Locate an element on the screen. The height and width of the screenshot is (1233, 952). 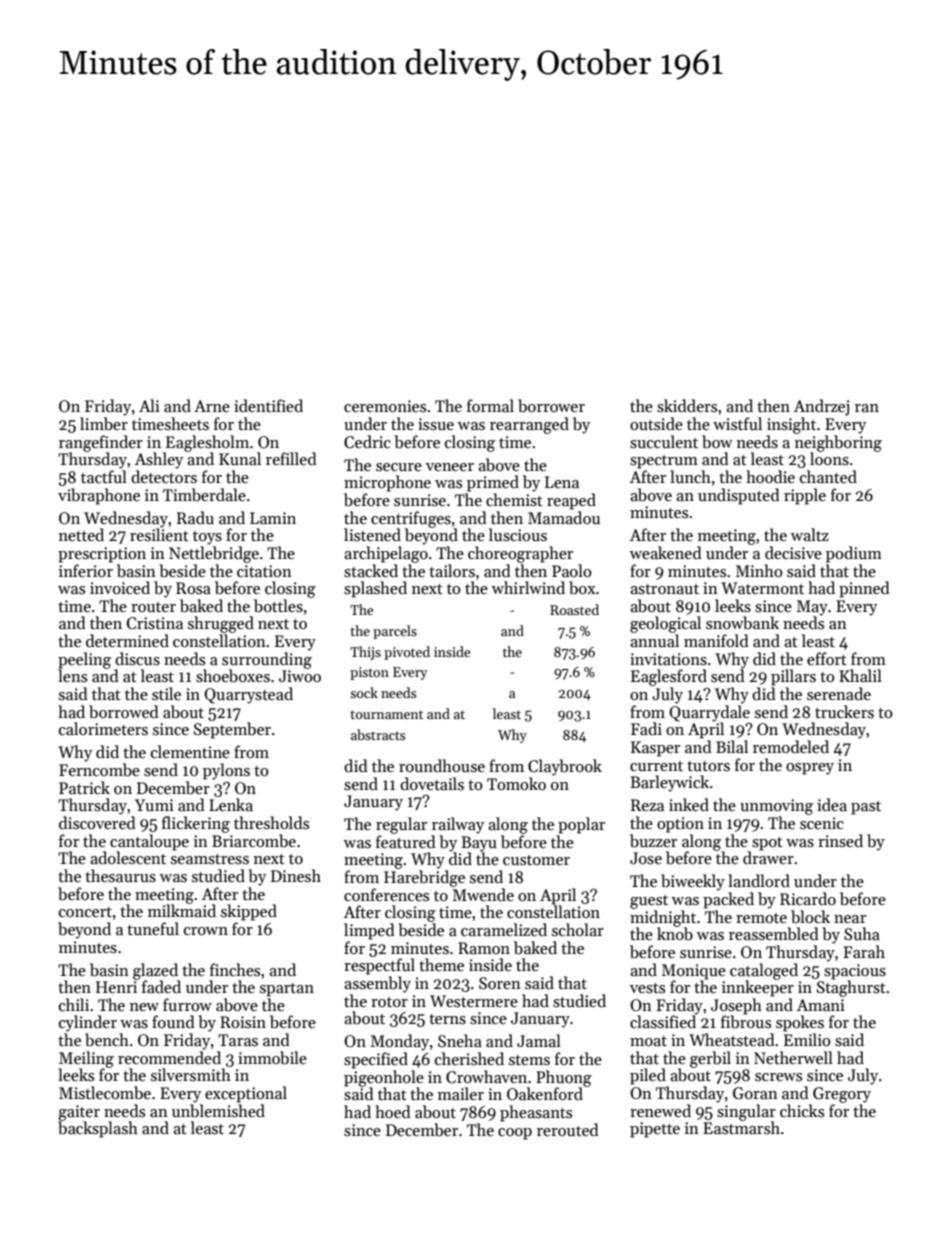
sock is located at coordinates (364, 692).
